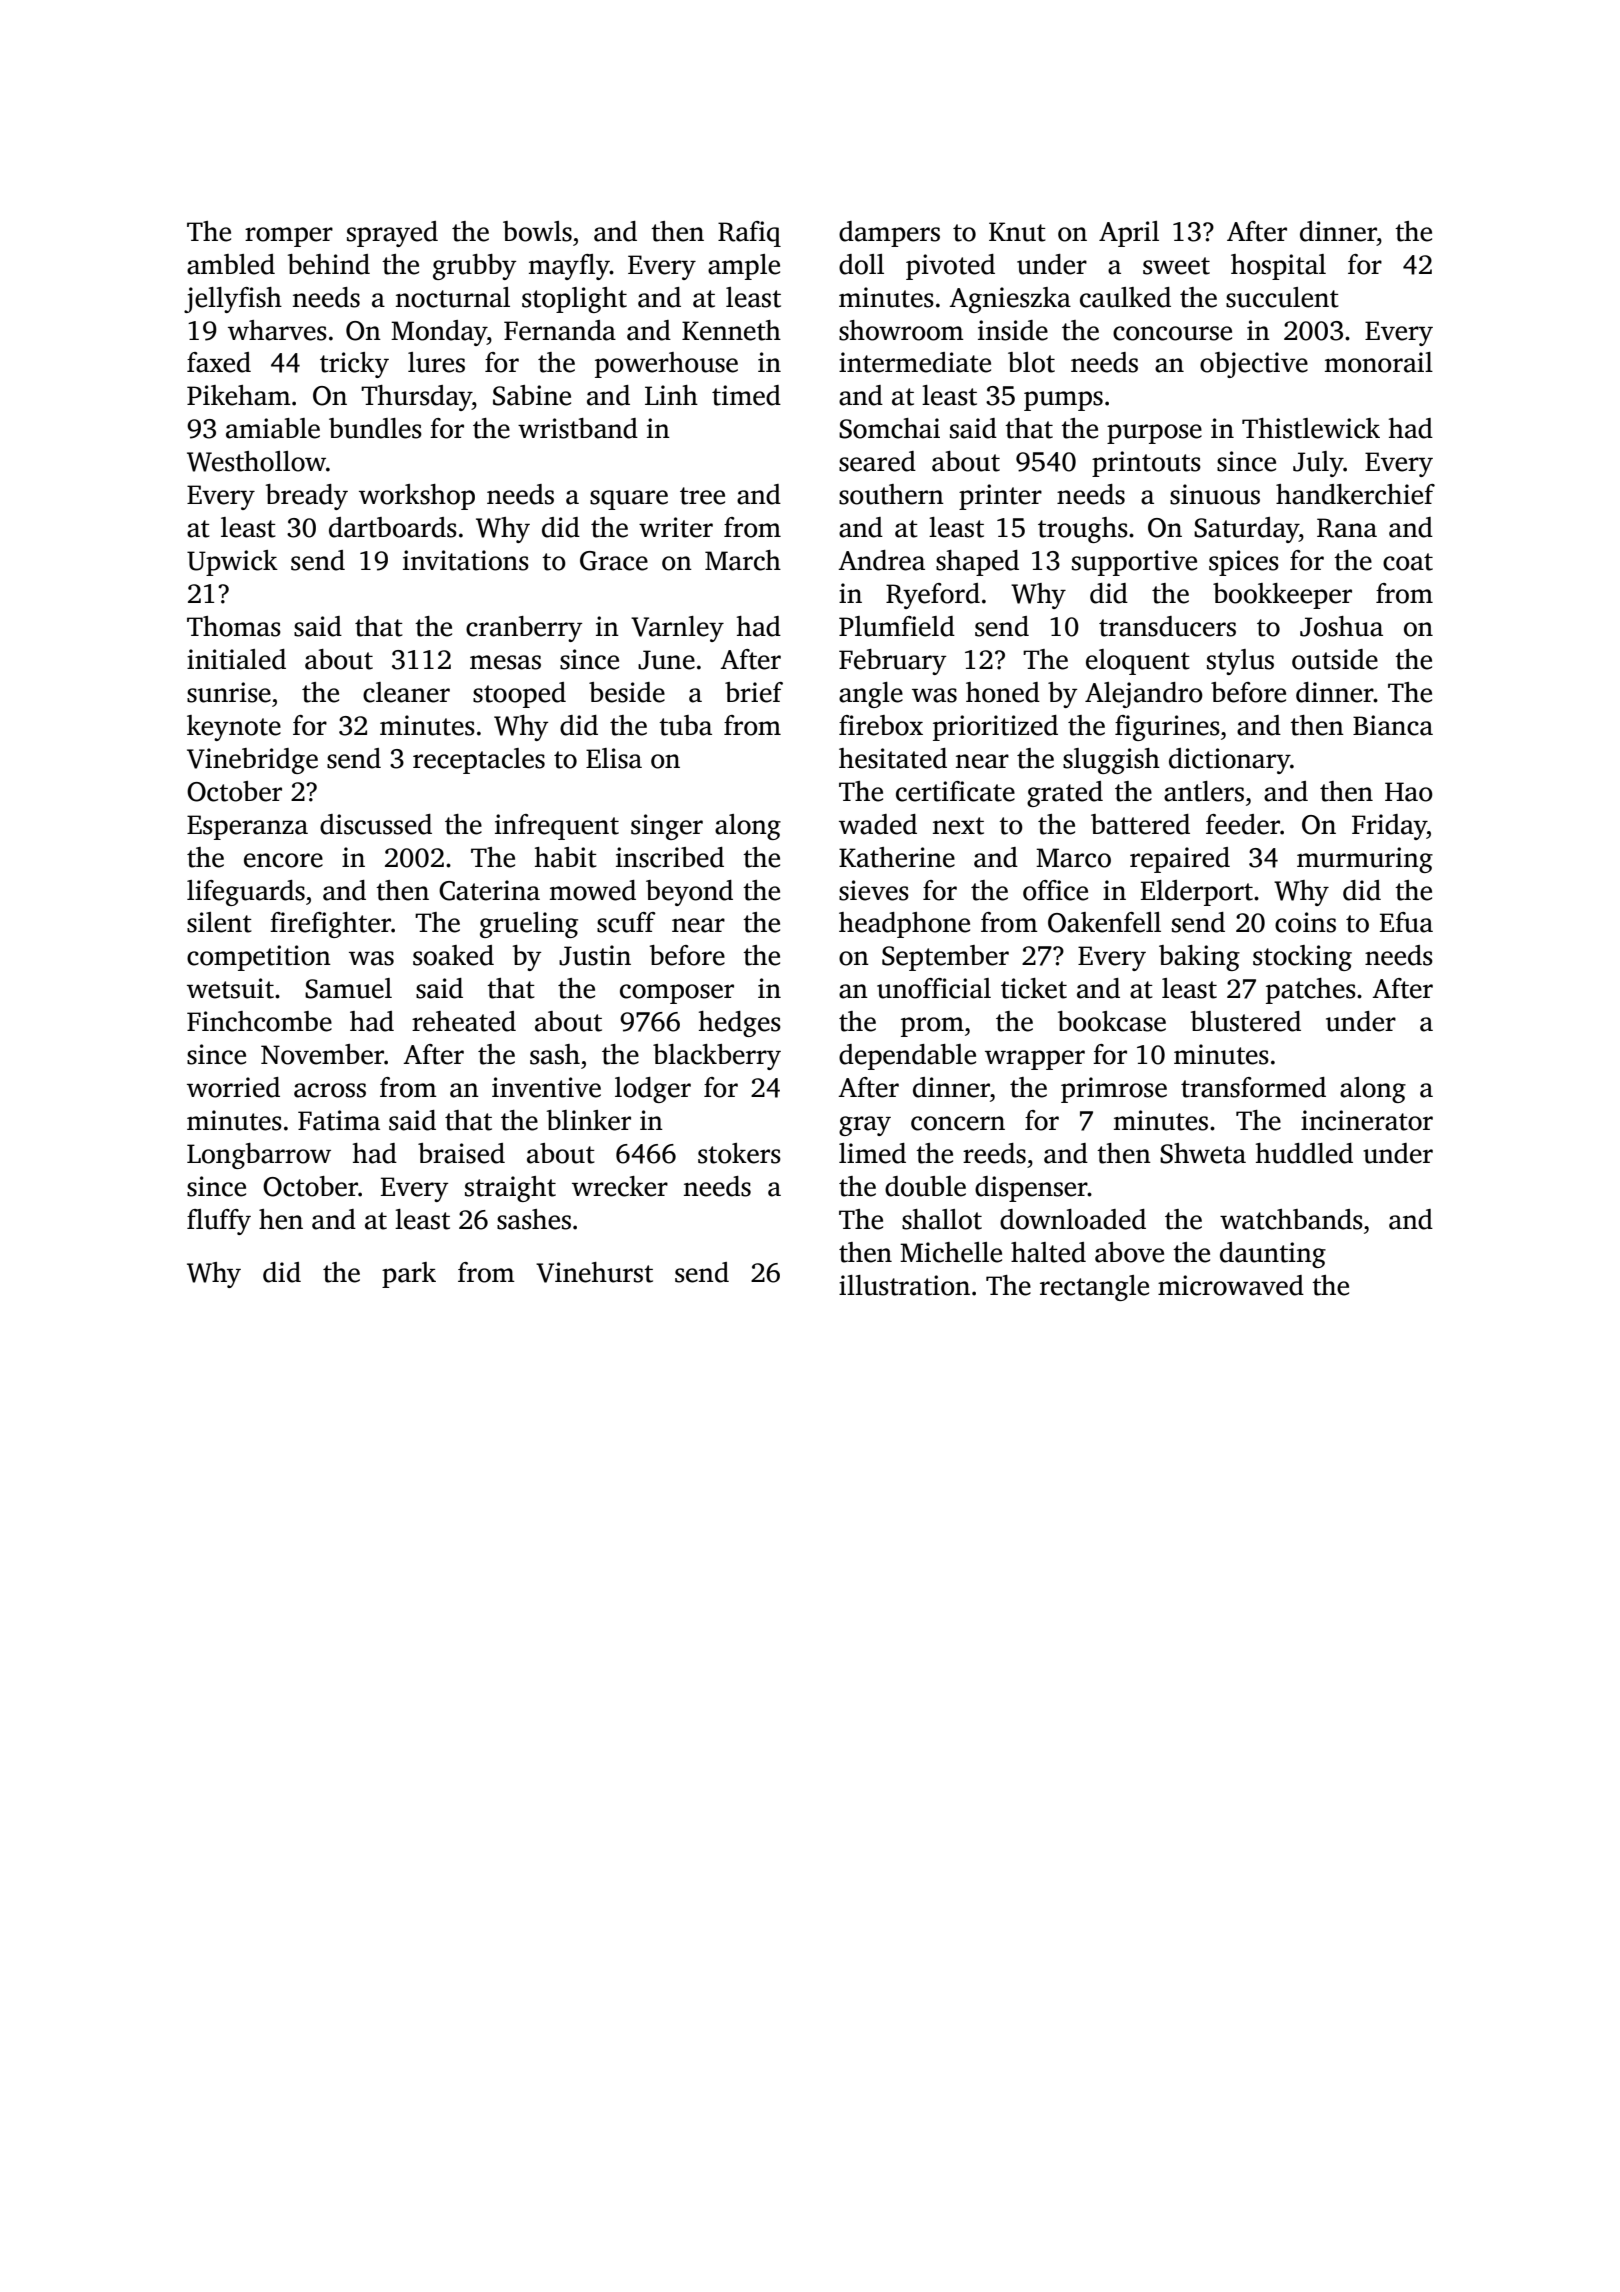 This screenshot has height=2292, width=1620. I want to click on seared, so click(877, 461).
